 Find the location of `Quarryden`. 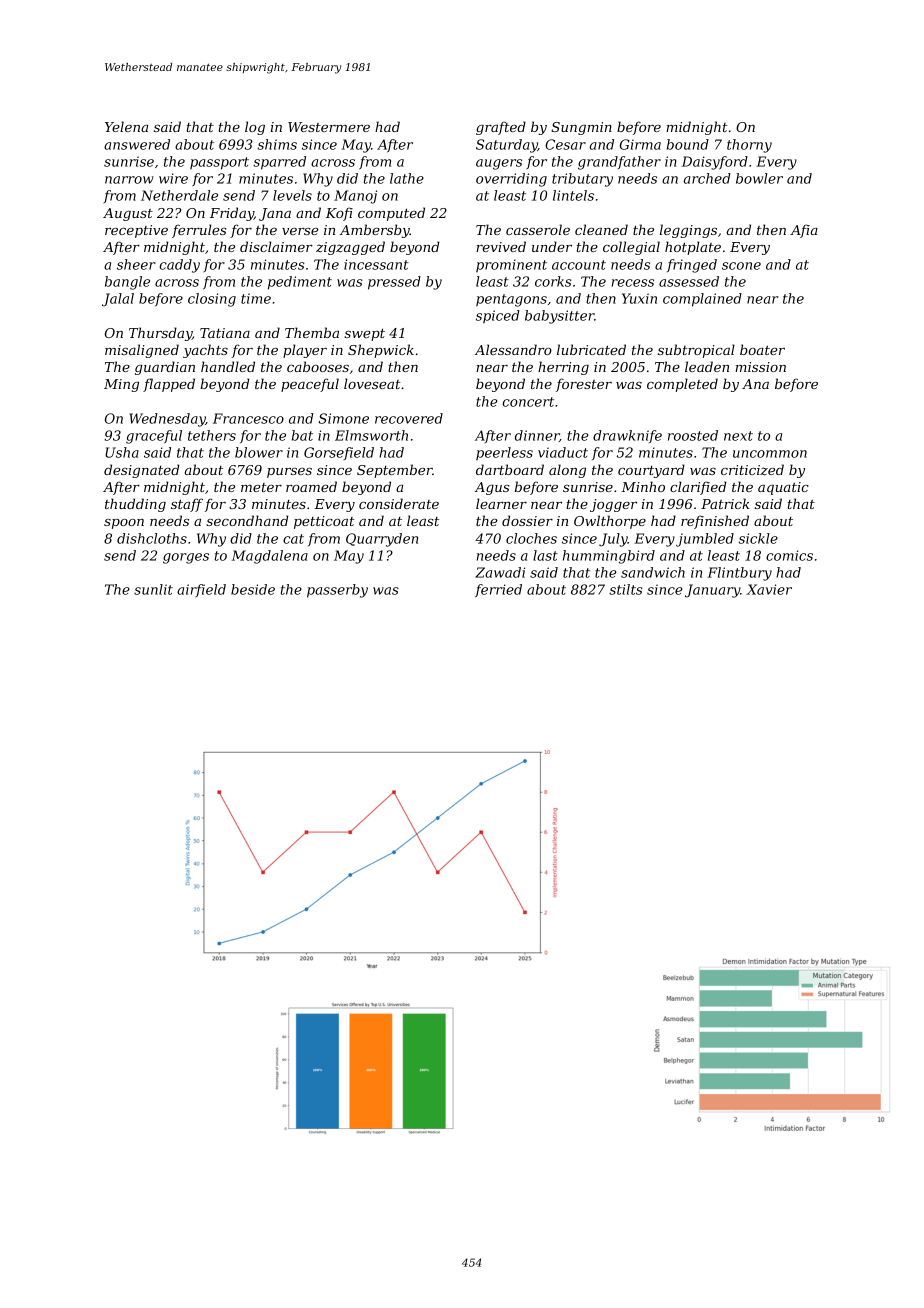

Quarryden is located at coordinates (382, 540).
